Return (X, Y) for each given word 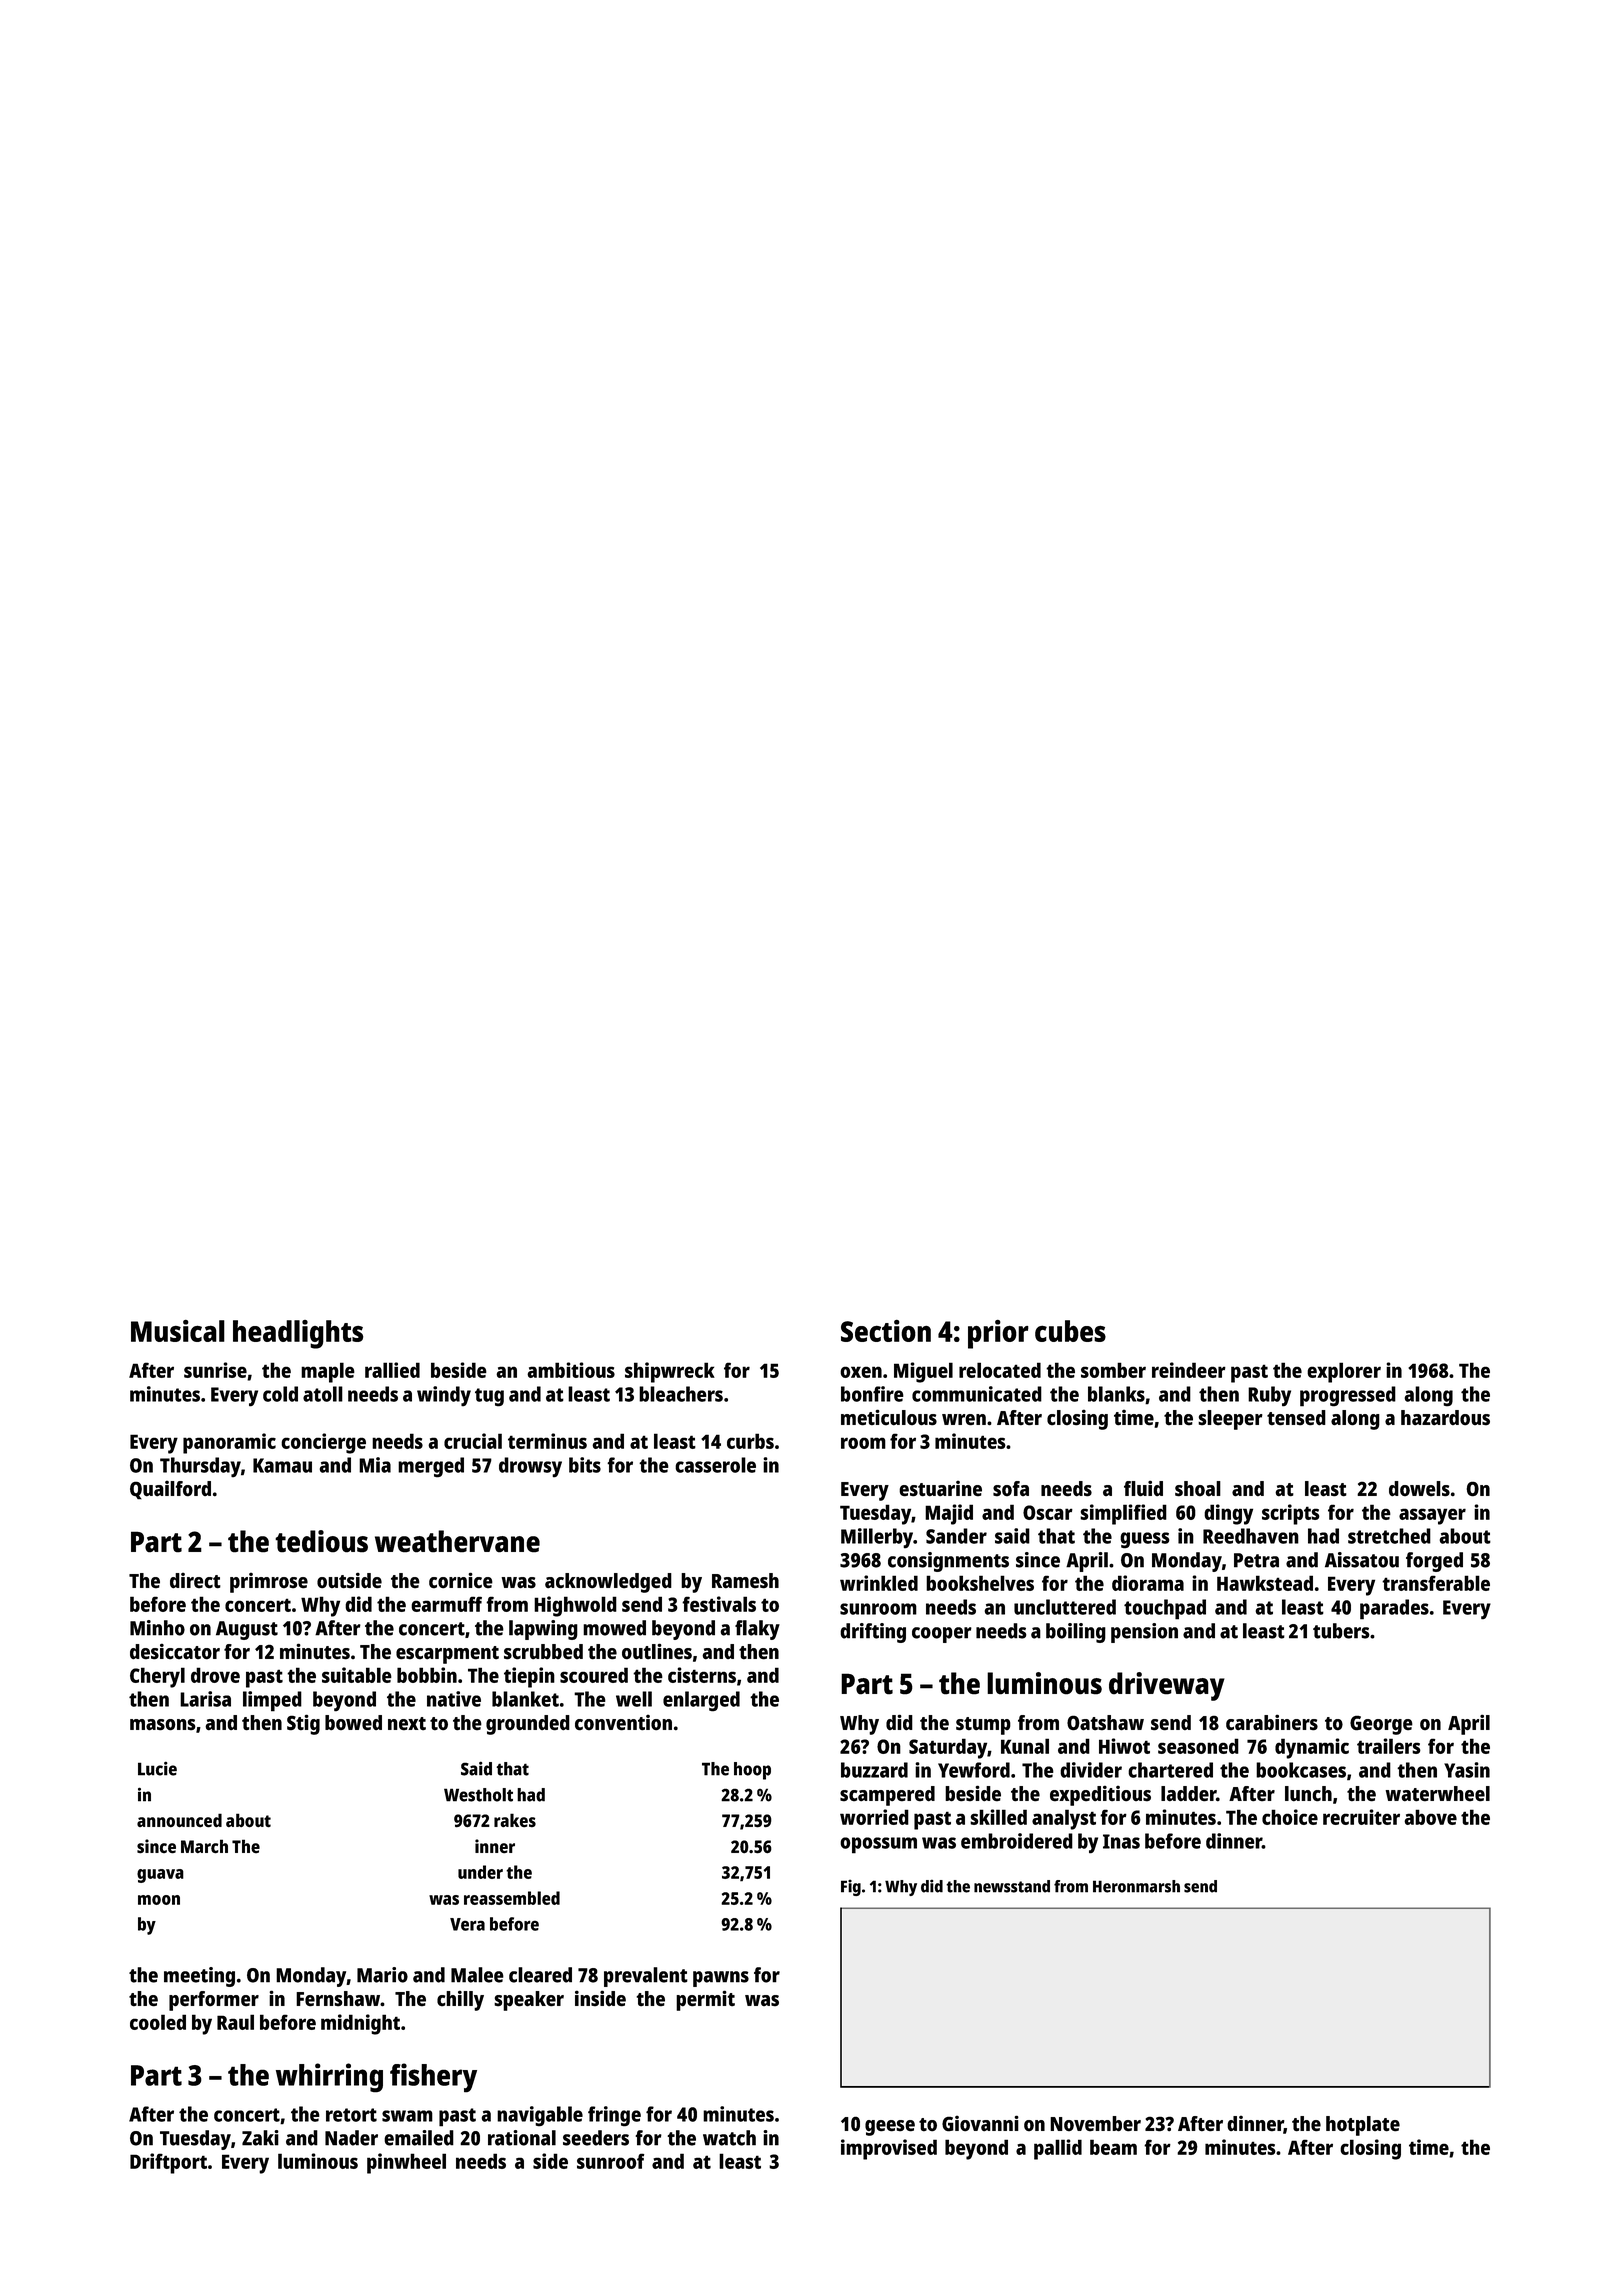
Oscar (1048, 1512)
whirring (329, 2078)
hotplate (1363, 2126)
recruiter (1361, 1817)
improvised (889, 2149)
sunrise (215, 1370)
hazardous (1445, 1418)
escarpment (447, 1655)
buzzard (874, 1770)
